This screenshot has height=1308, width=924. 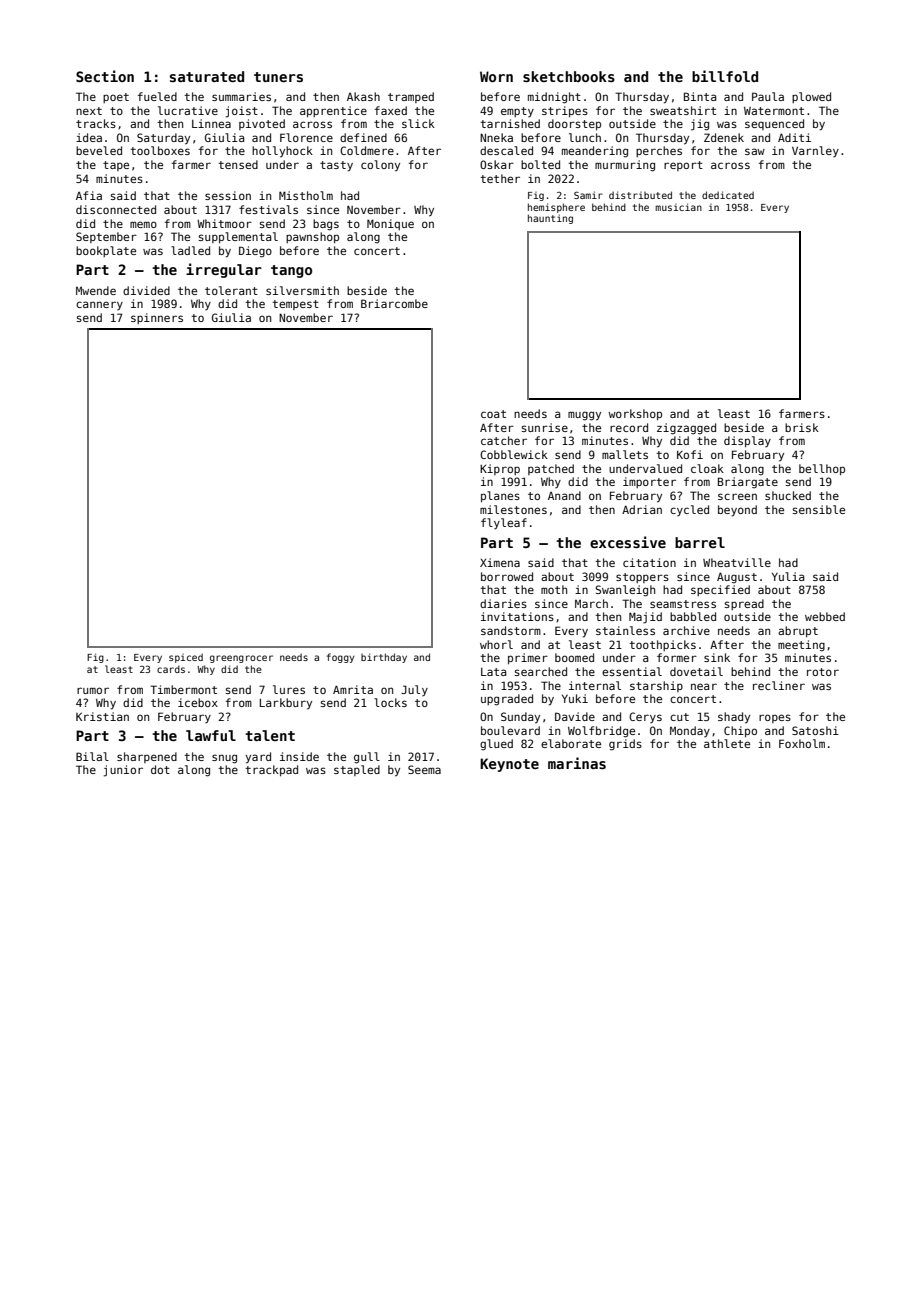 I want to click on junior, so click(x=123, y=771).
